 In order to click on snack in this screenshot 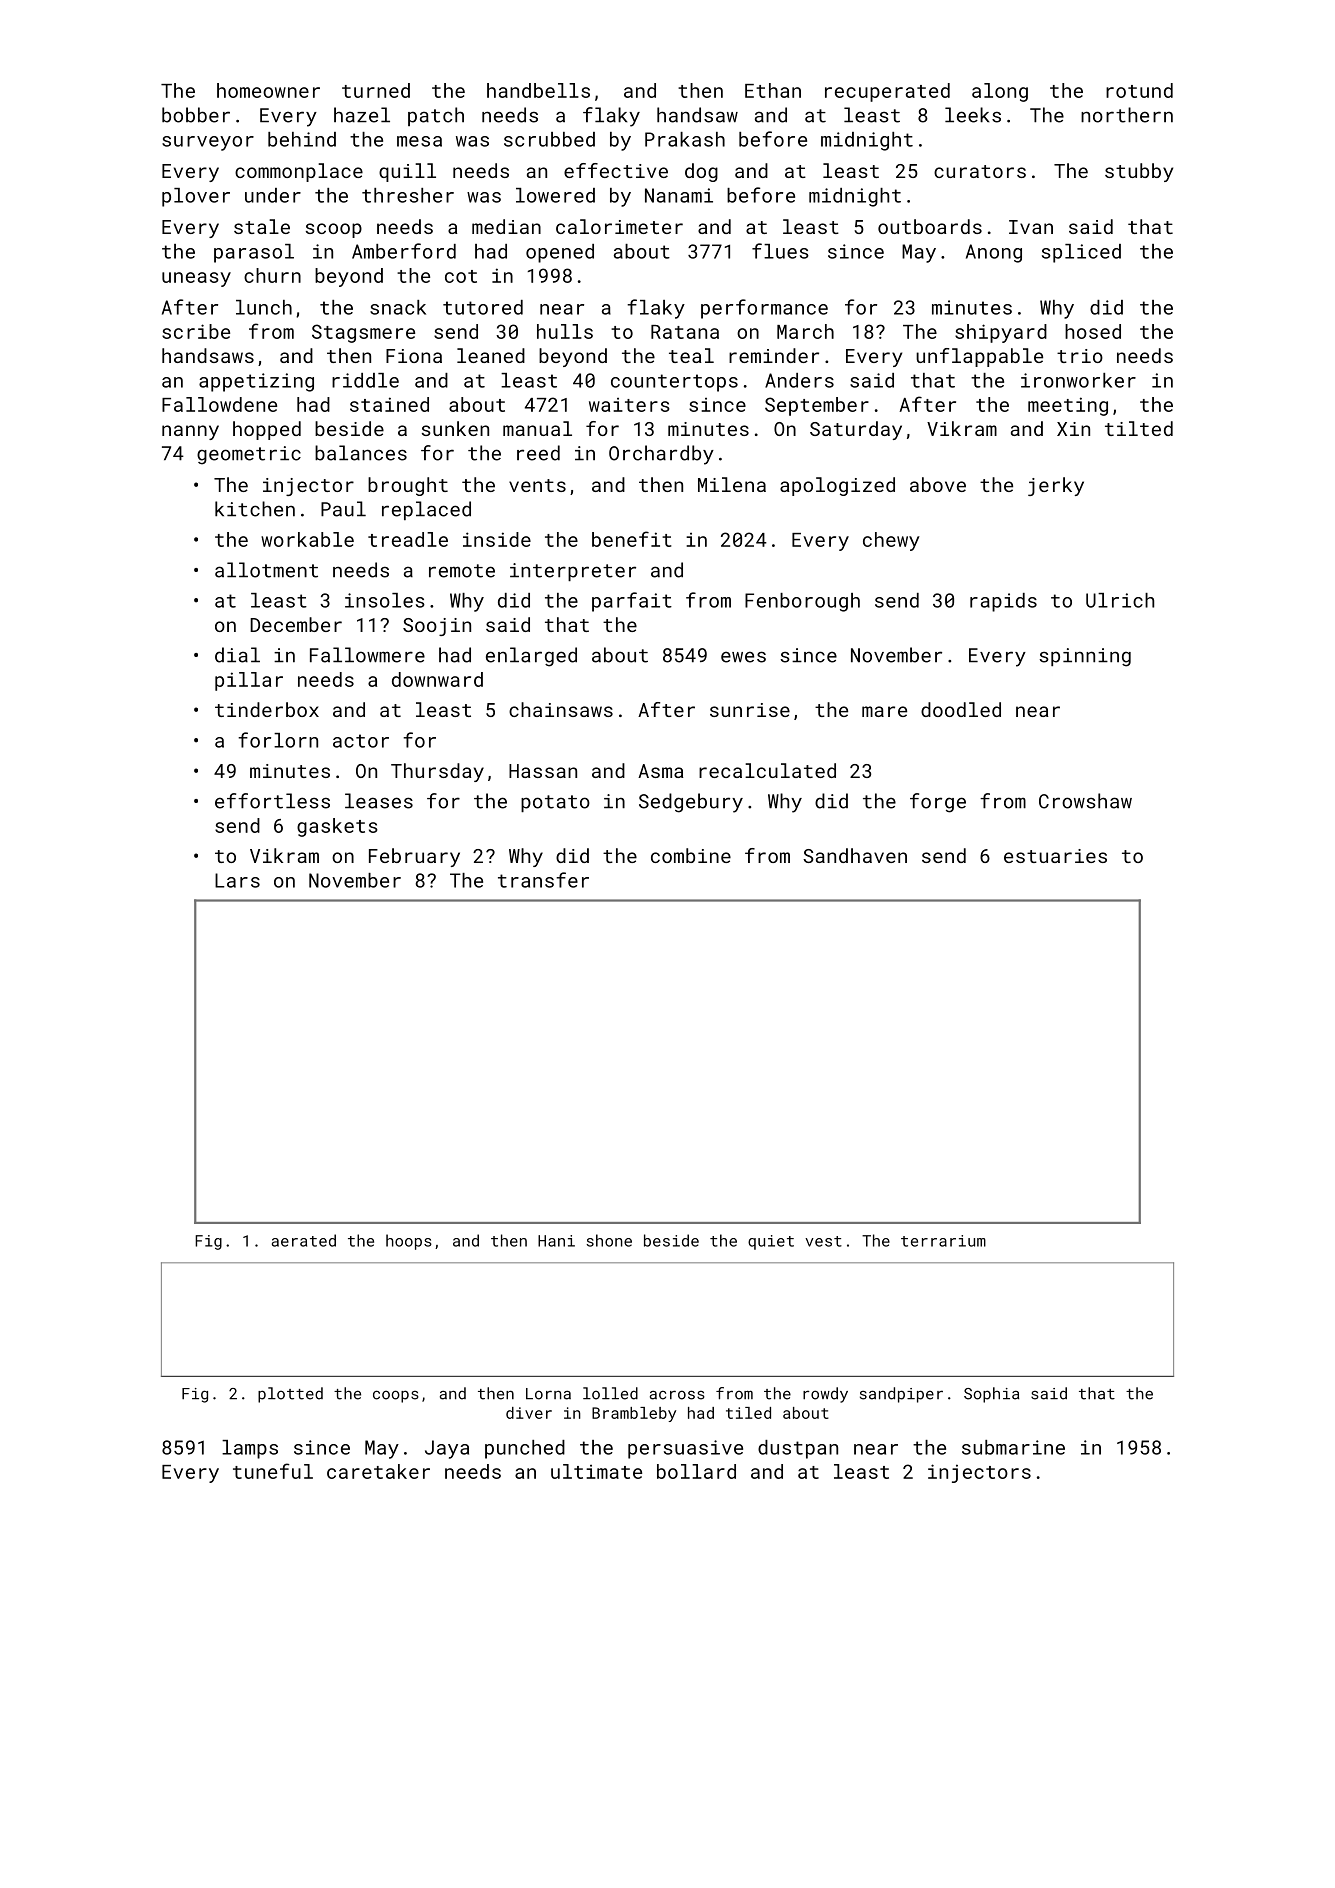, I will do `click(398, 307)`.
